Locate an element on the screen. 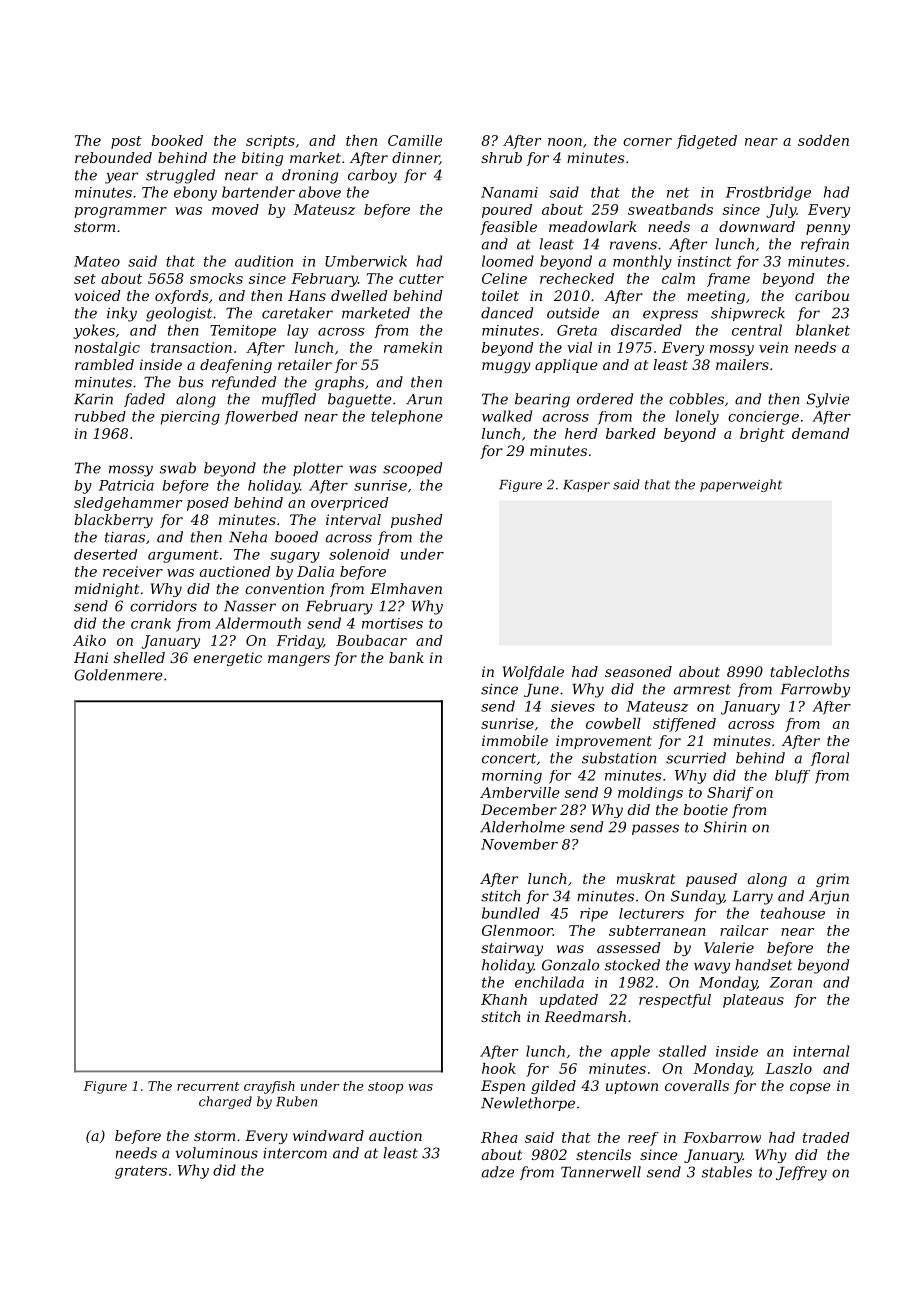 The height and width of the screenshot is (1314, 924). dinner is located at coordinates (416, 158).
